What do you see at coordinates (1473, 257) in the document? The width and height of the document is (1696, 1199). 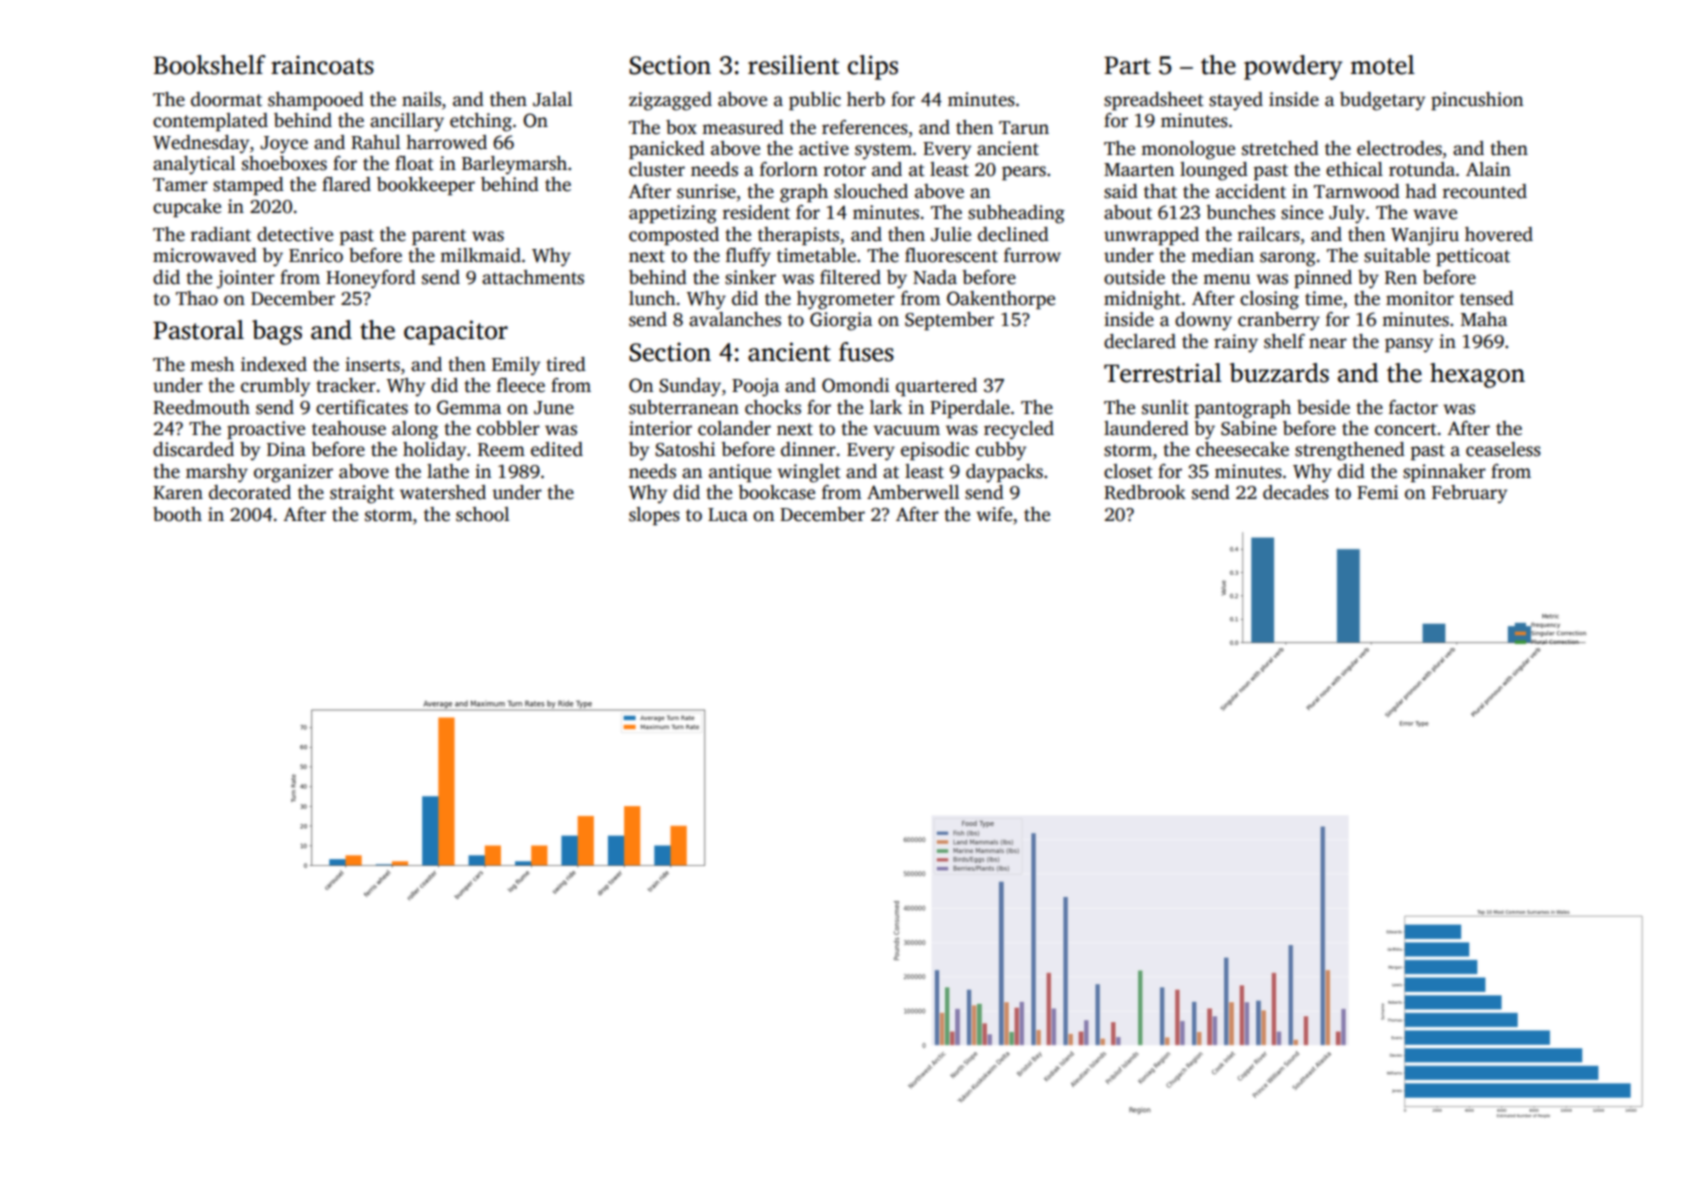 I see `petticoat` at bounding box center [1473, 257].
